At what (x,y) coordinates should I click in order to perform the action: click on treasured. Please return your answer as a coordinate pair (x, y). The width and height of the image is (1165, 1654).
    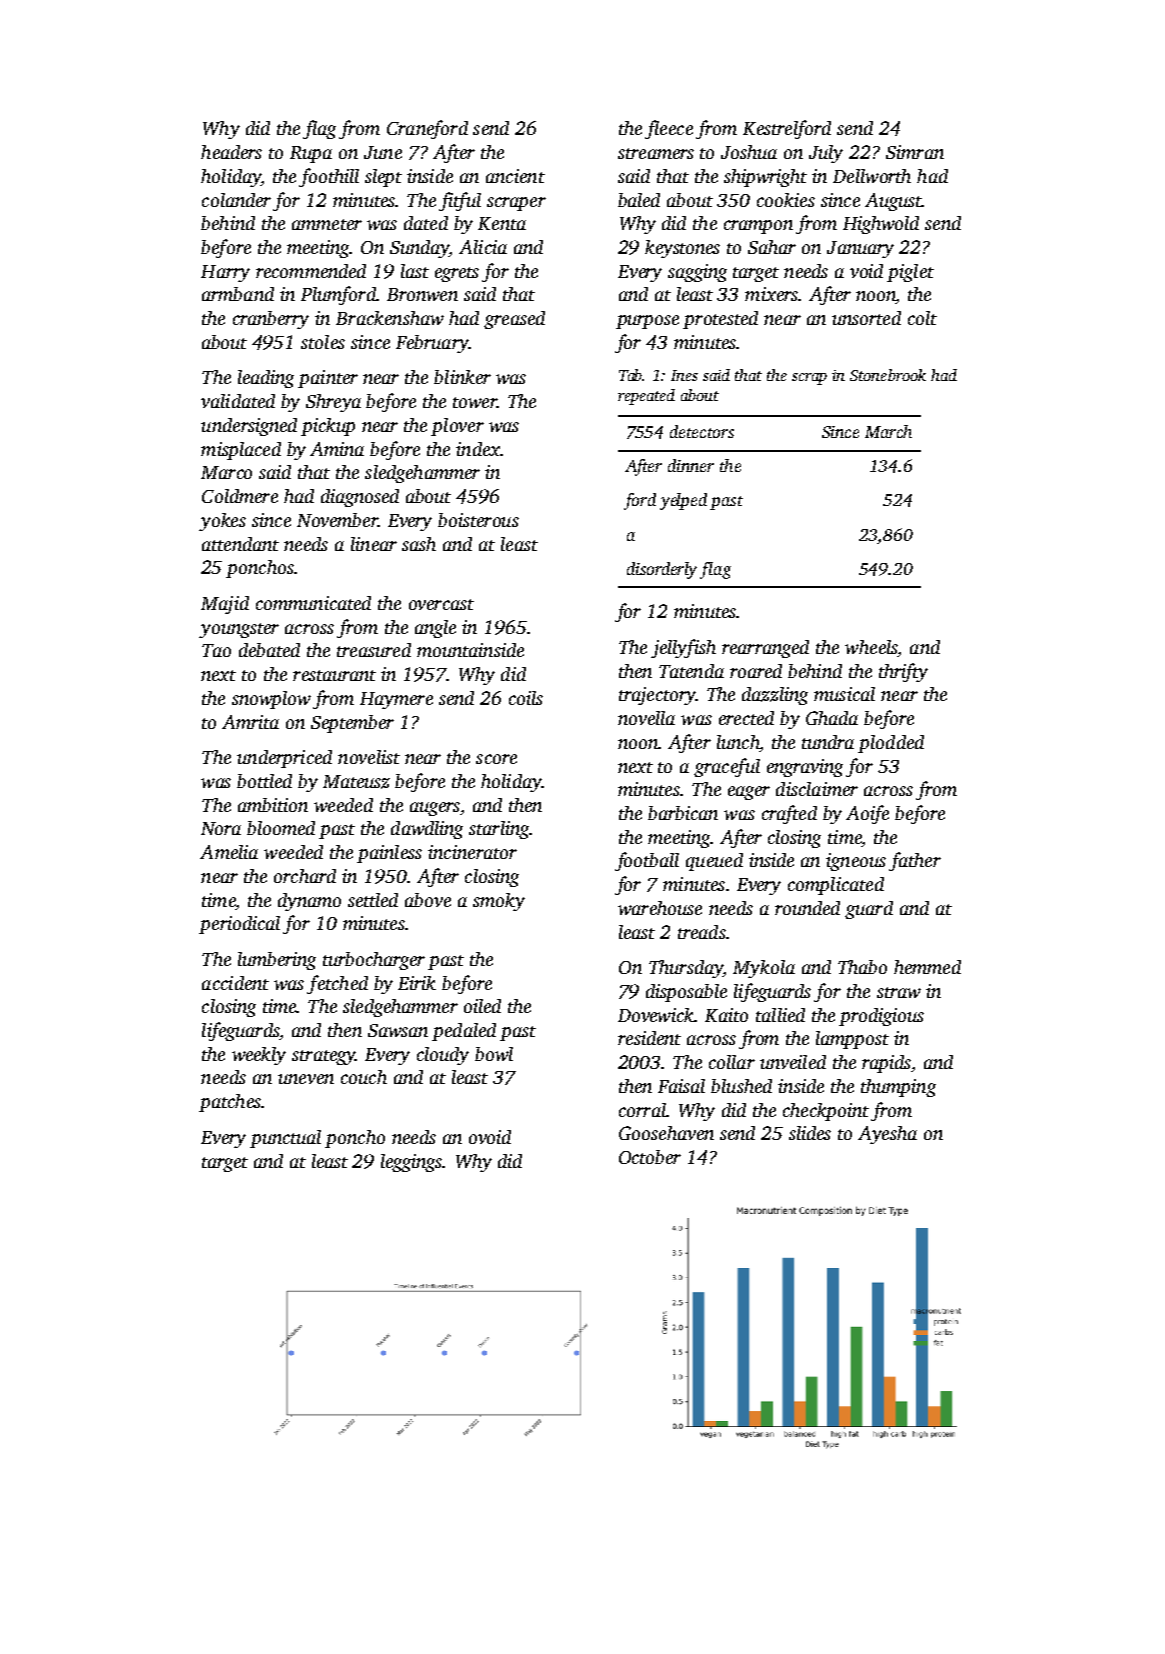
    Looking at the image, I should click on (374, 650).
